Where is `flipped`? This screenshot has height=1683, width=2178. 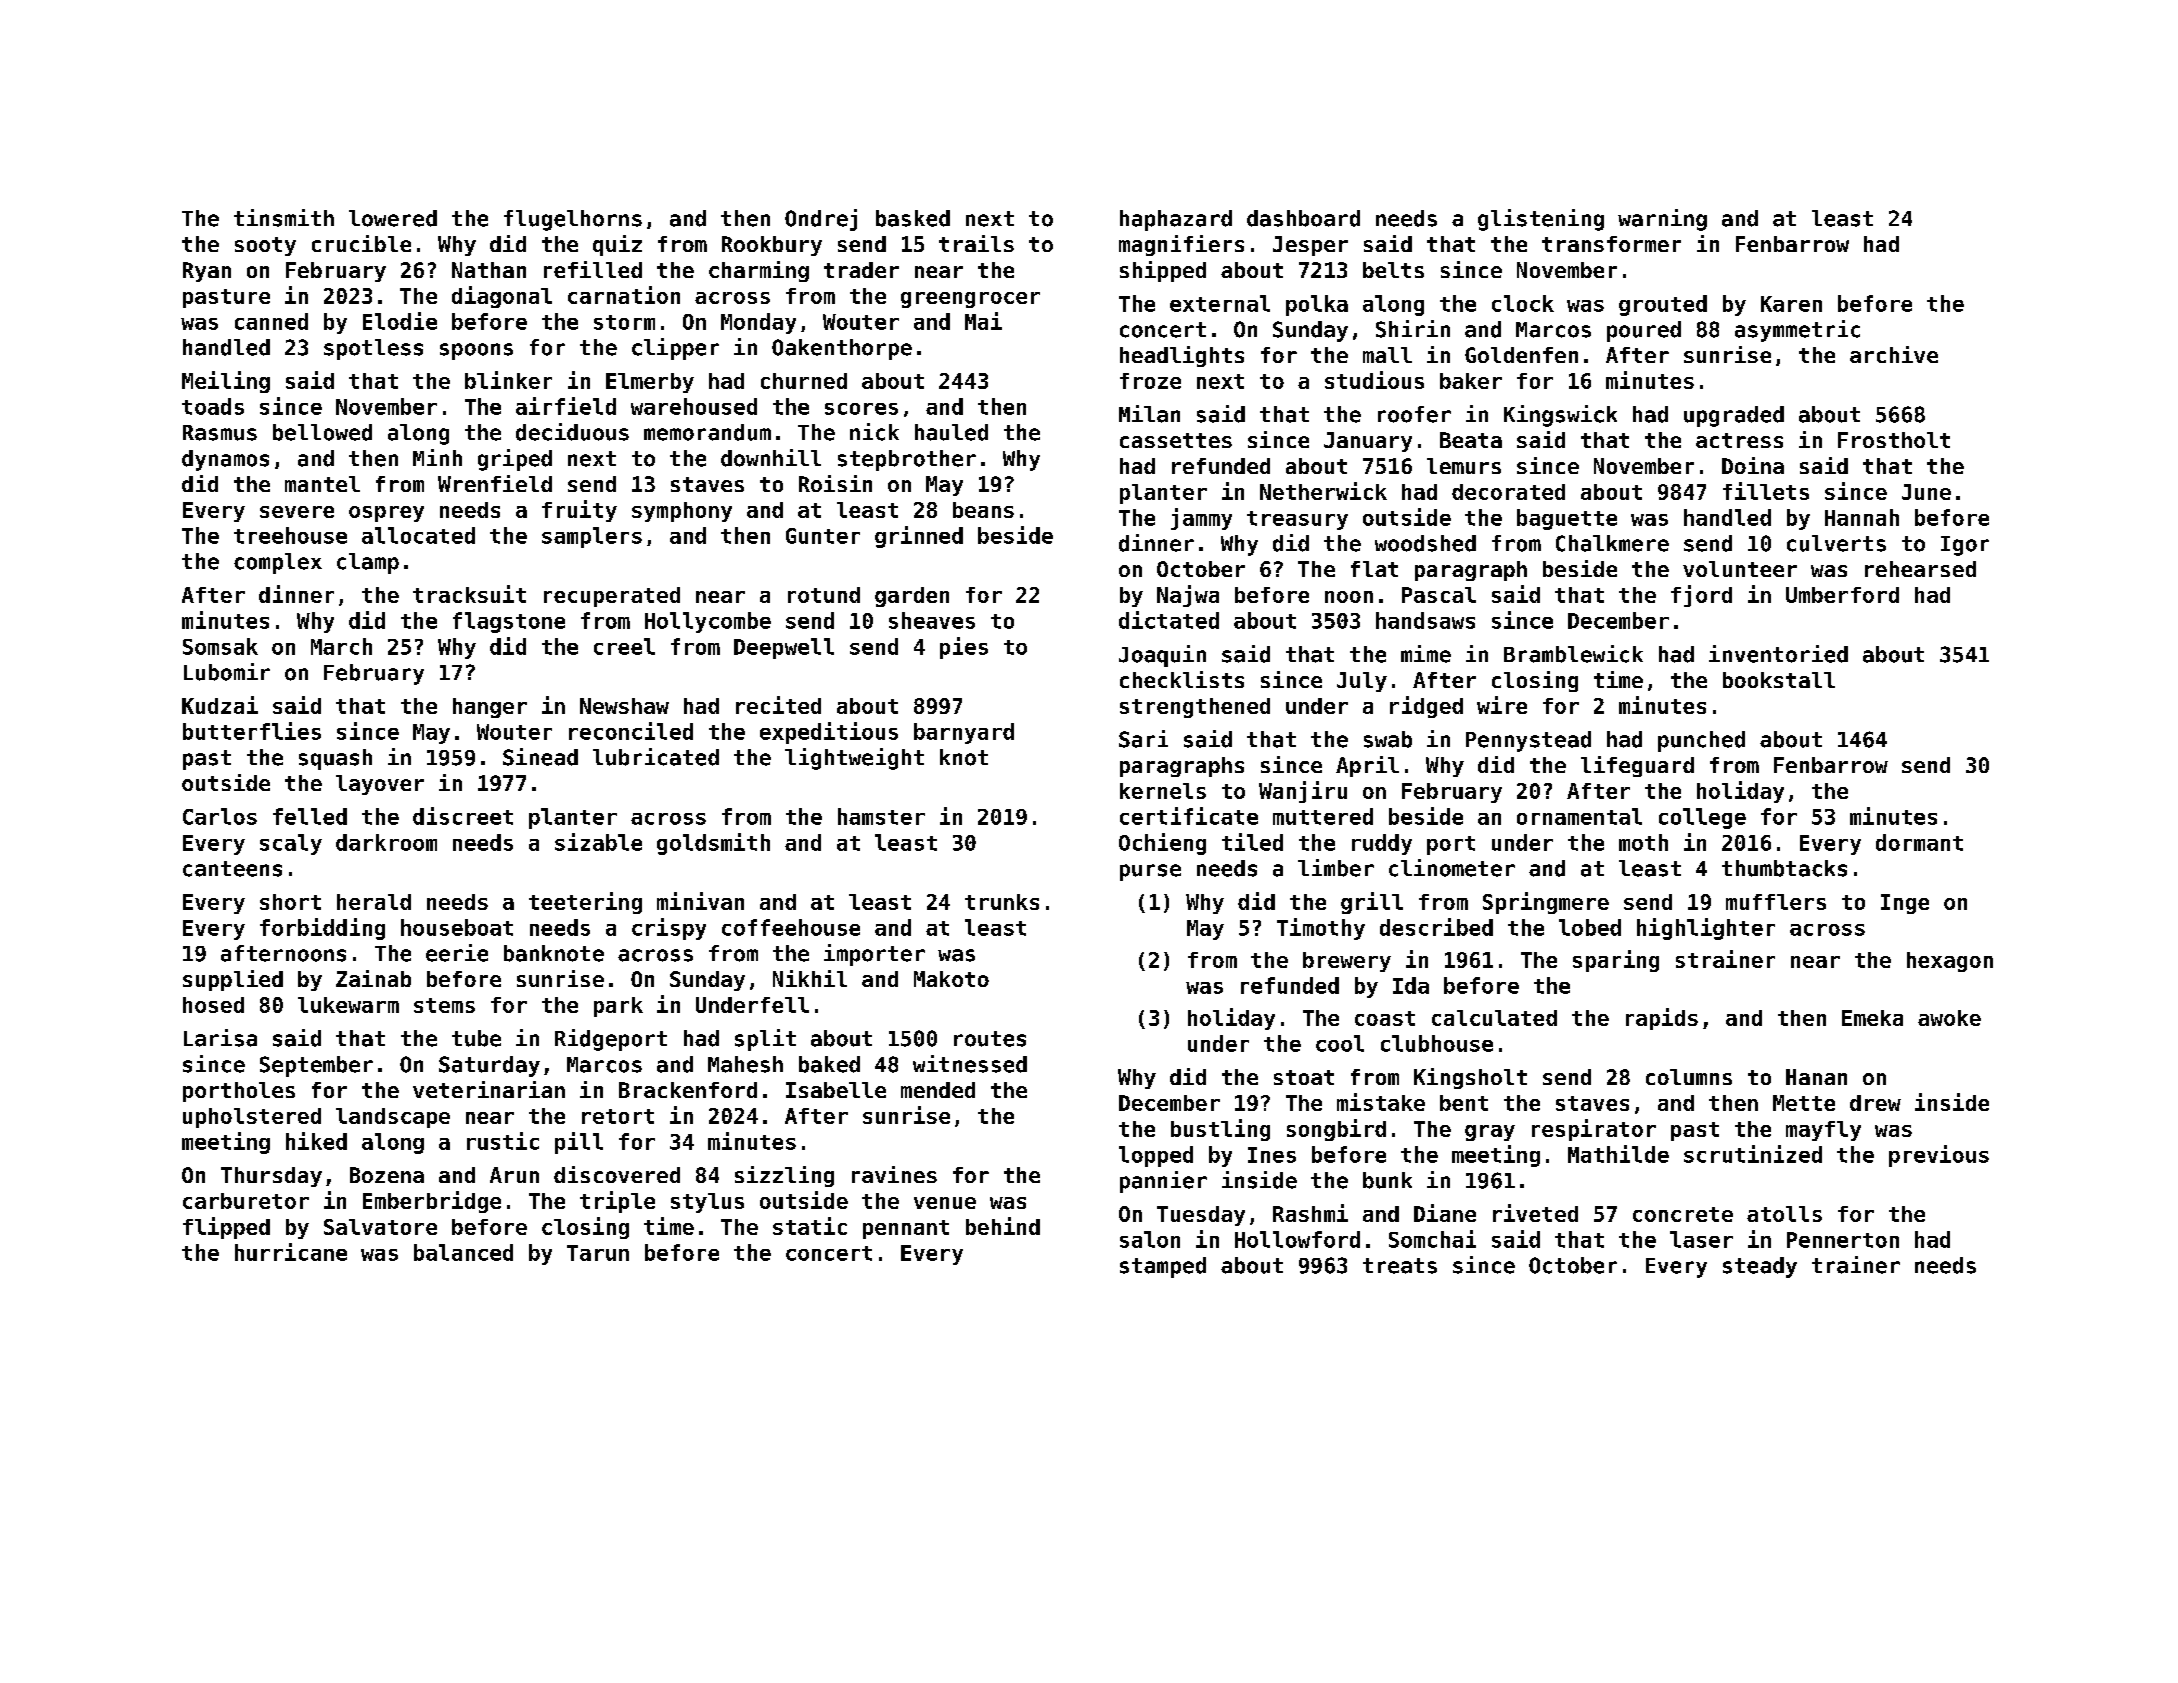 flipped is located at coordinates (226, 1228).
